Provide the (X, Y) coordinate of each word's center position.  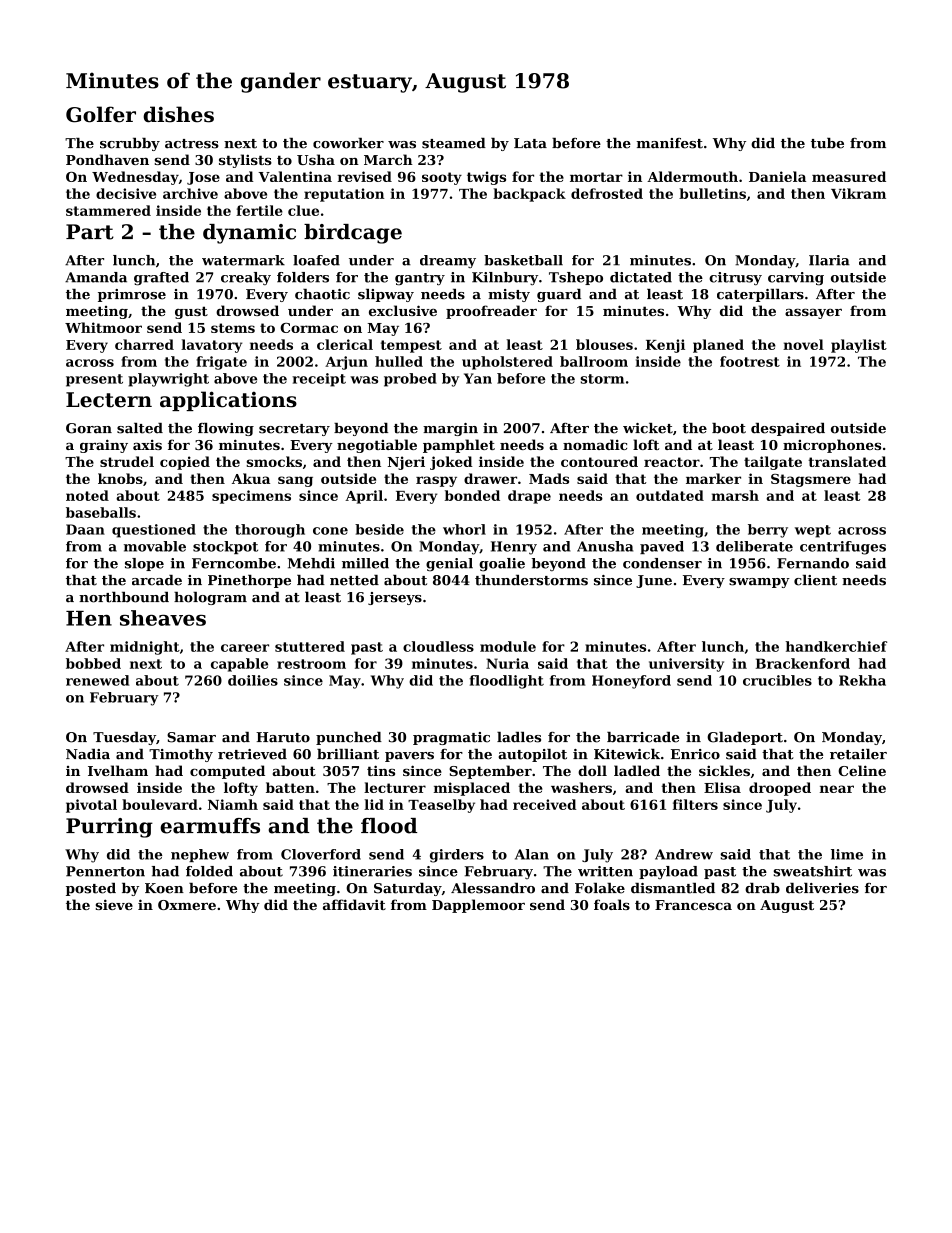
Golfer (101, 114)
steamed (454, 143)
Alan (532, 854)
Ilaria (829, 260)
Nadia (88, 754)
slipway (386, 295)
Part (90, 232)
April (364, 497)
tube (827, 143)
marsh (735, 495)
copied (185, 463)
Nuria (507, 663)
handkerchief (836, 646)
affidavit (354, 904)
